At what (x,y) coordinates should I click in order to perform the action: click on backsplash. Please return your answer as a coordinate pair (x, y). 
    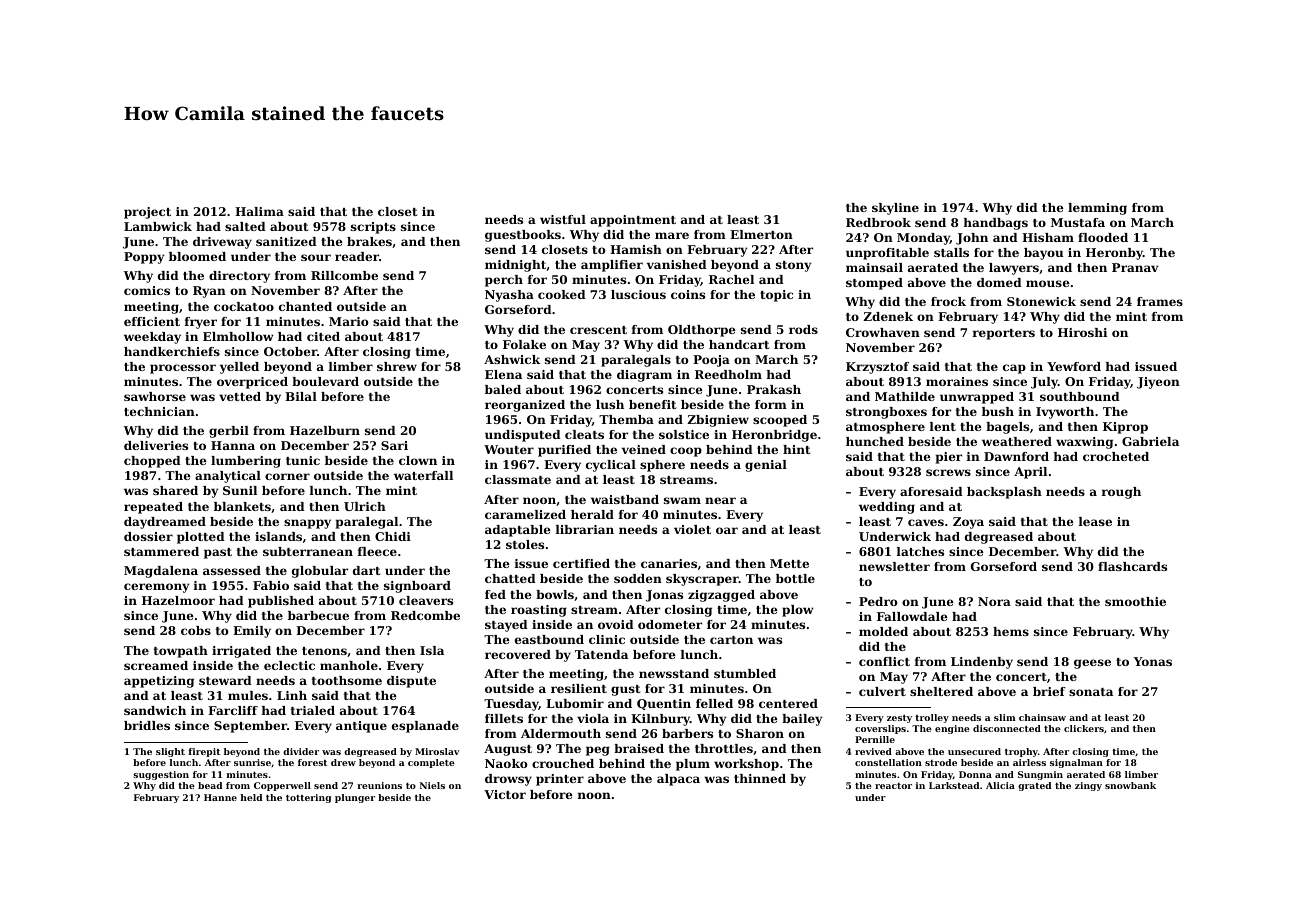
    Looking at the image, I should click on (1004, 493).
